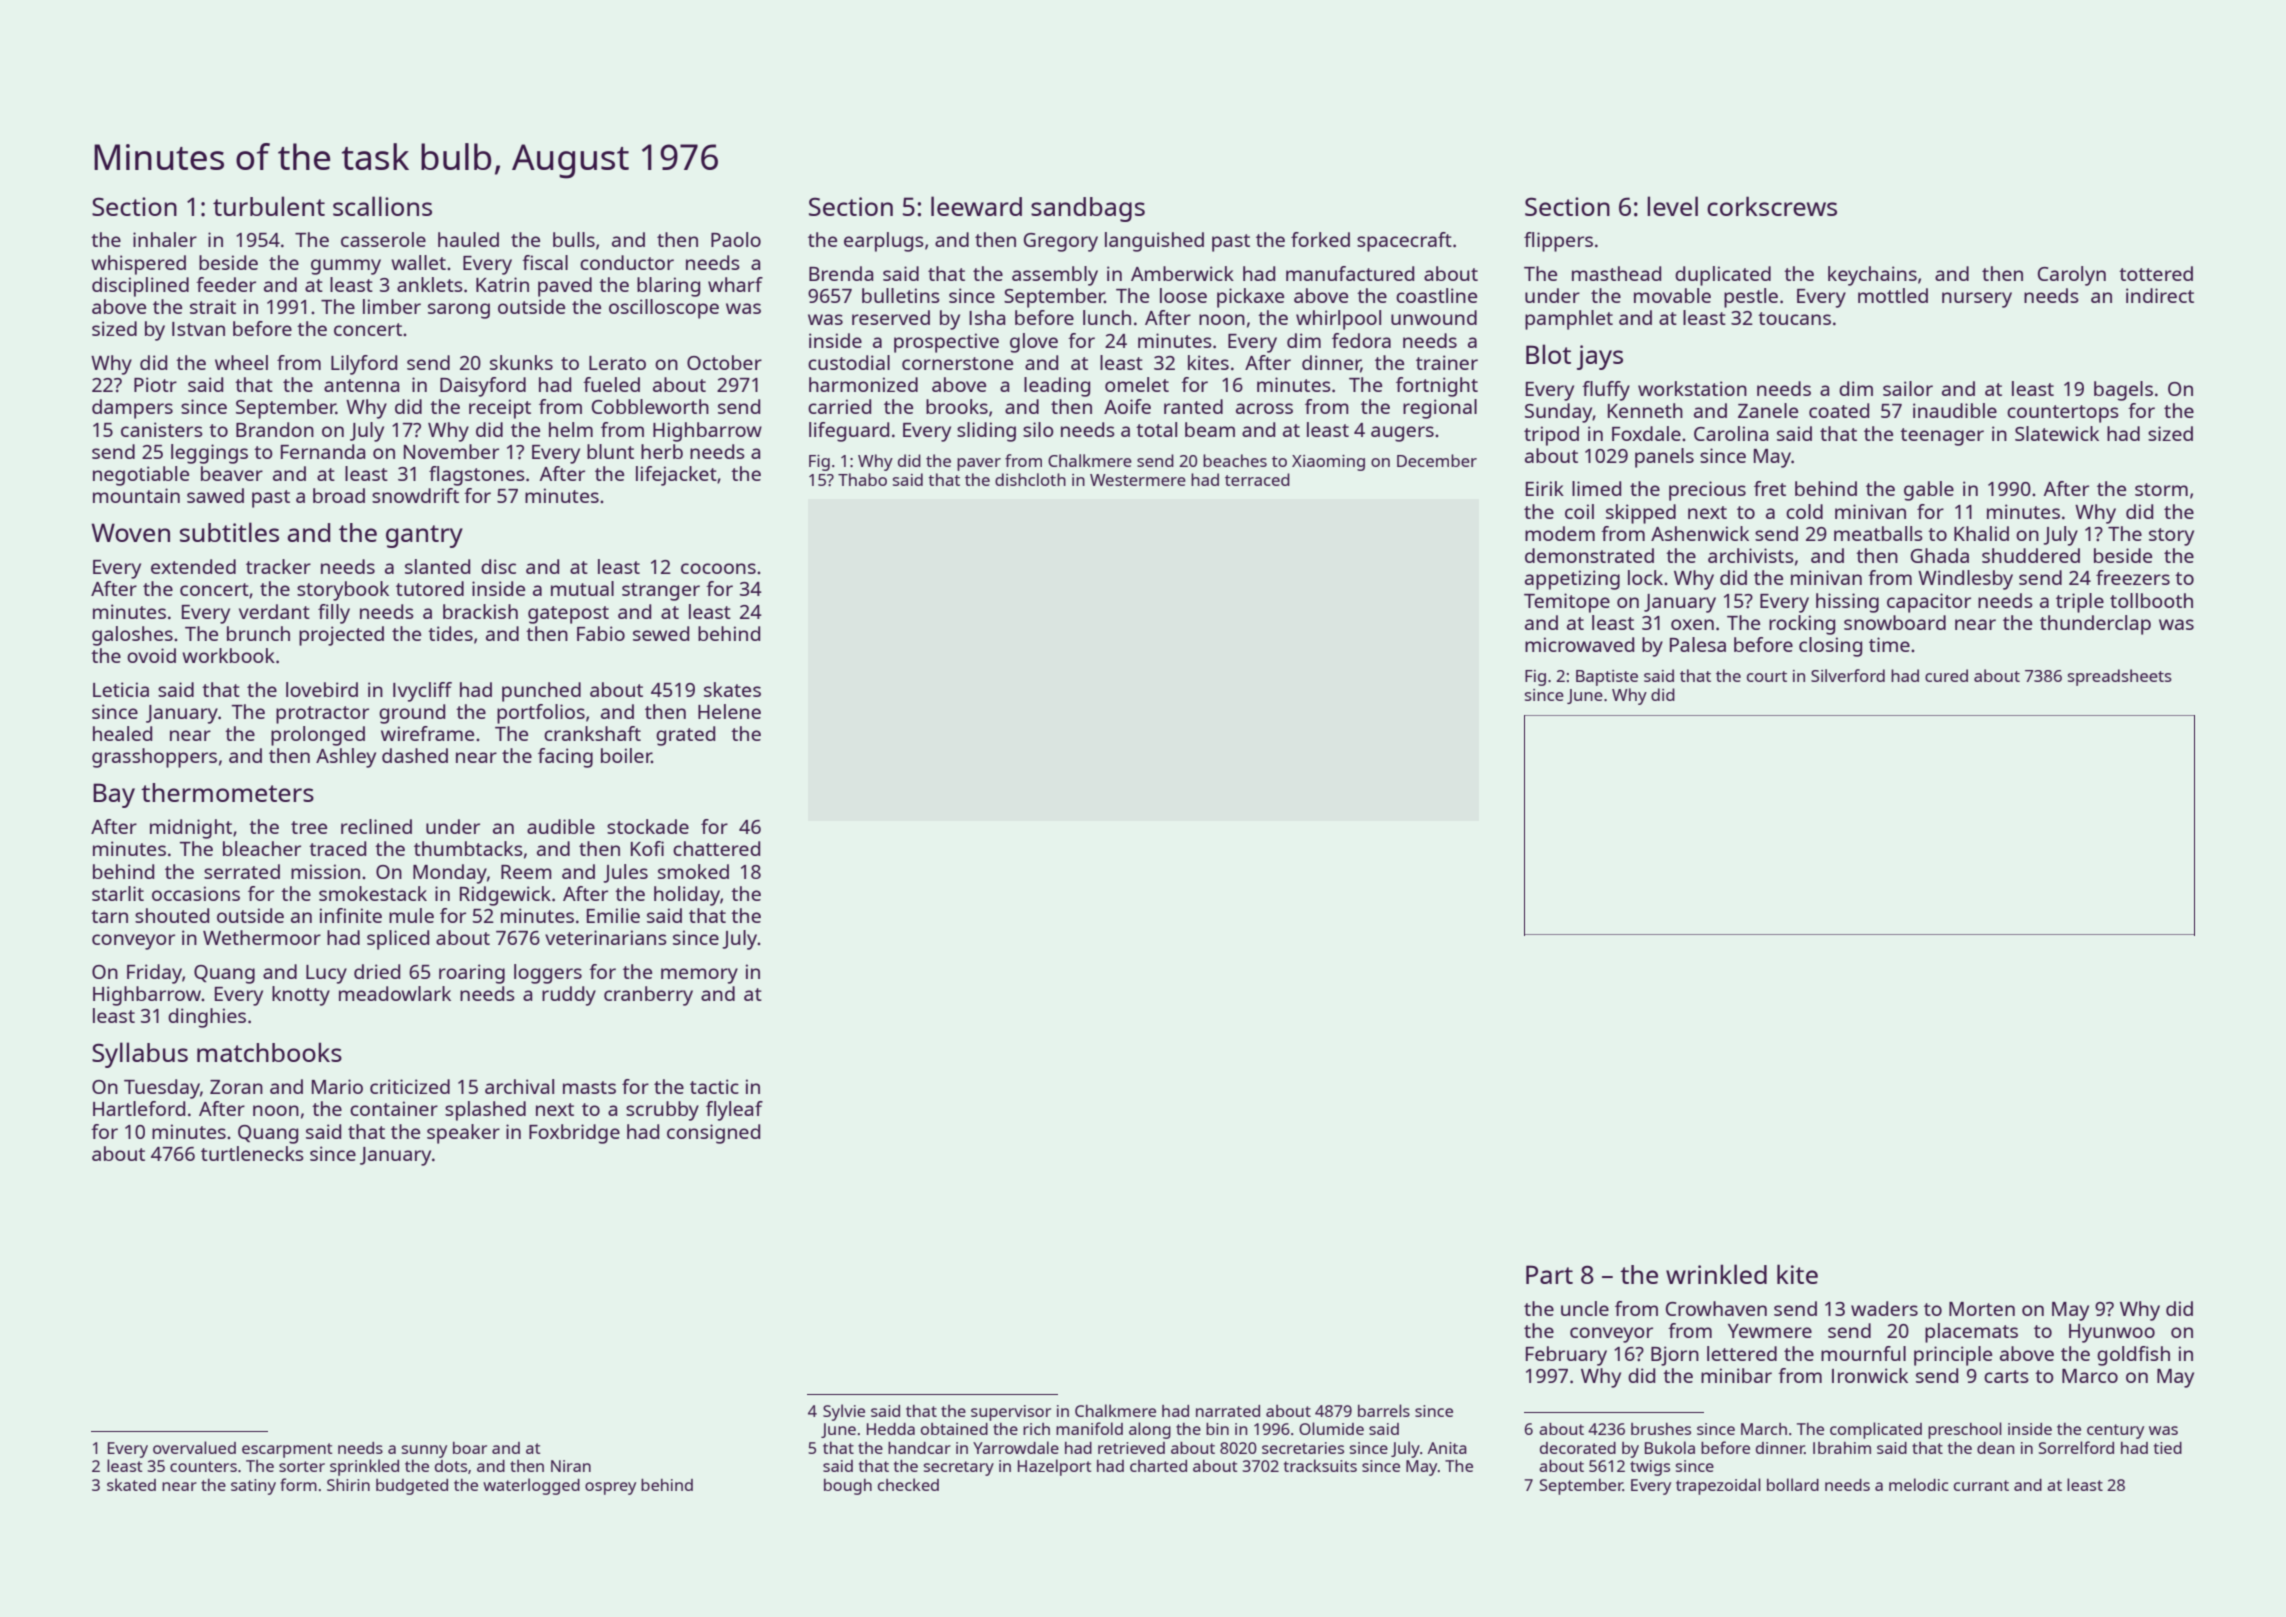 The image size is (2286, 1617). What do you see at coordinates (2120, 677) in the page?
I see `spreadsheets` at bounding box center [2120, 677].
